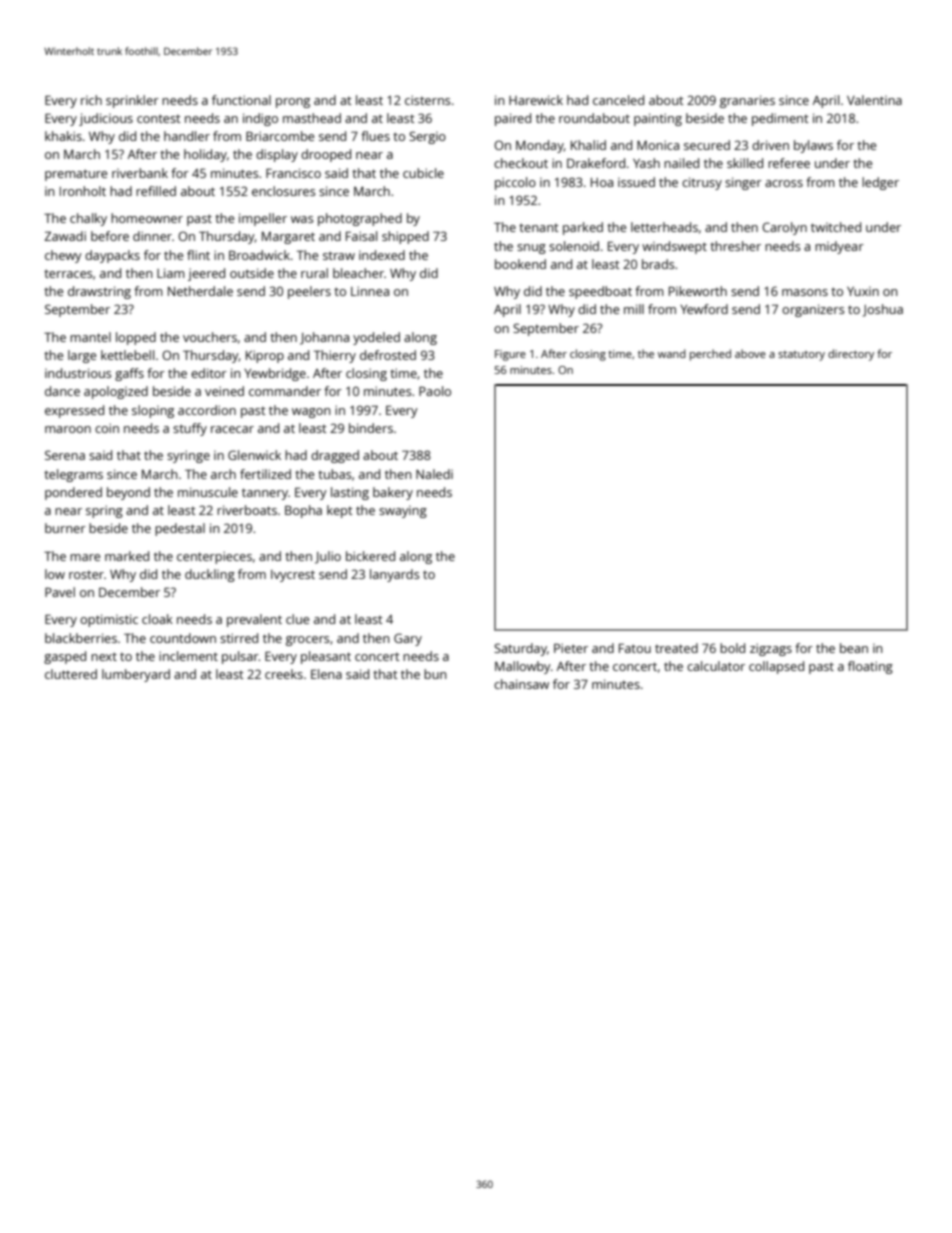 The height and width of the document is (1233, 952). Describe the element at coordinates (423, 173) in the document. I see `cubicle` at that location.
